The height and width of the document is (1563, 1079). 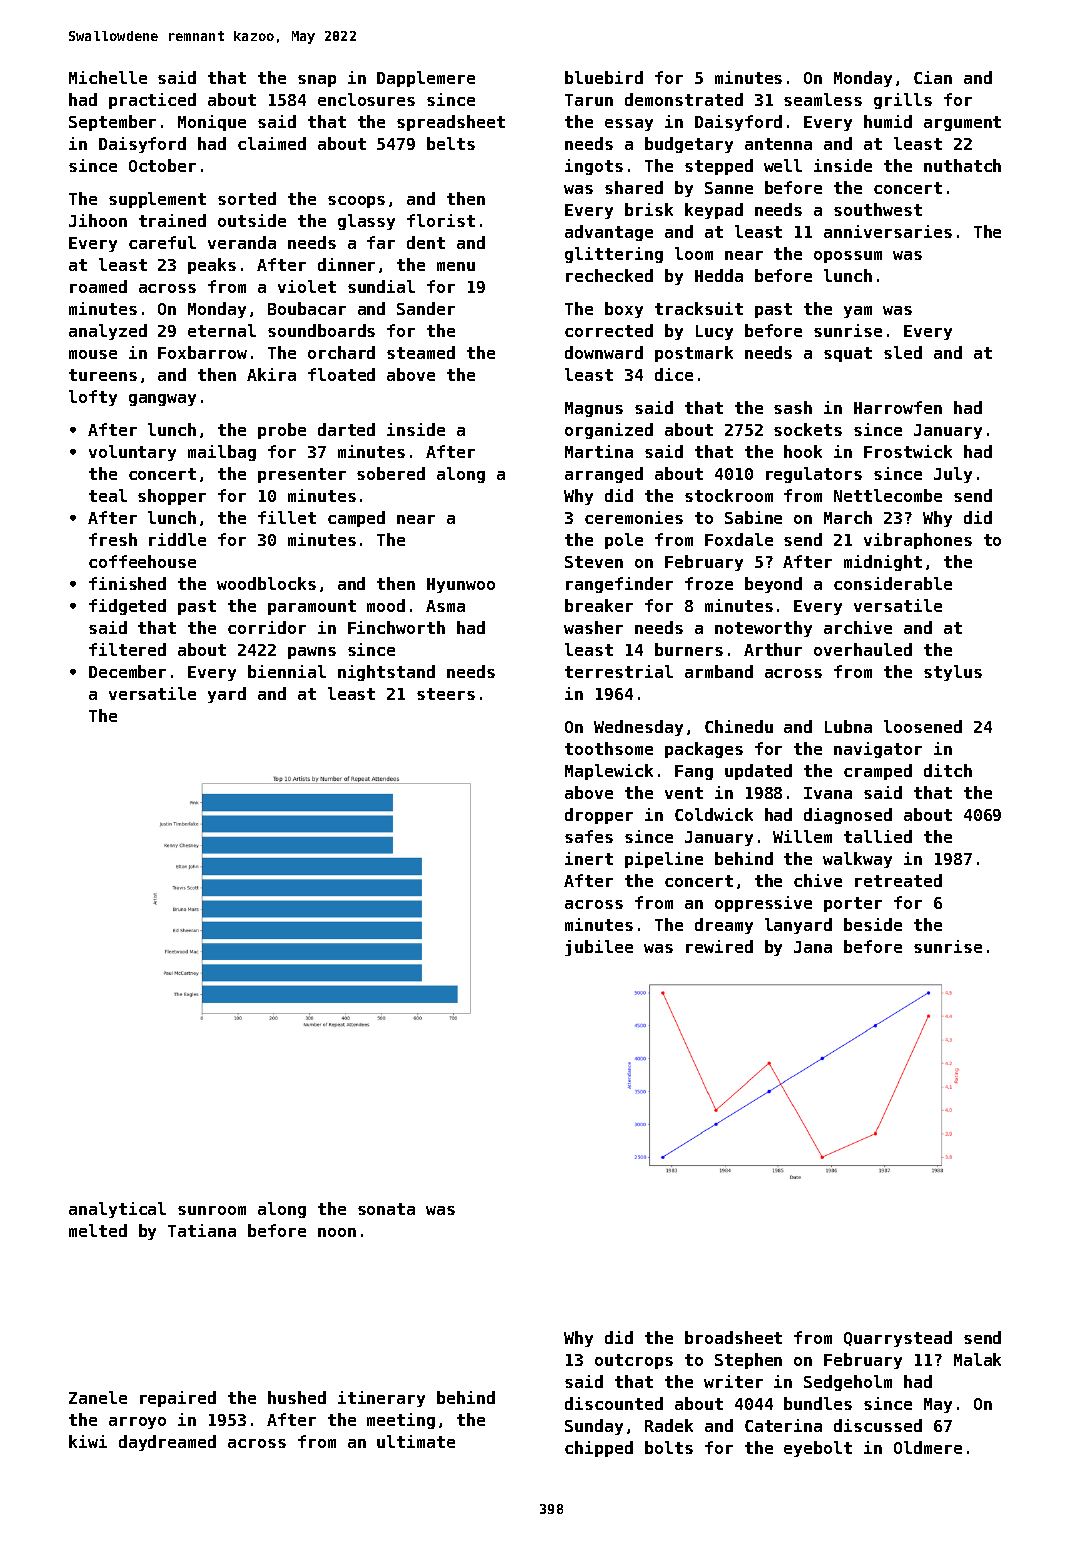 I want to click on analytical, so click(x=117, y=1210).
